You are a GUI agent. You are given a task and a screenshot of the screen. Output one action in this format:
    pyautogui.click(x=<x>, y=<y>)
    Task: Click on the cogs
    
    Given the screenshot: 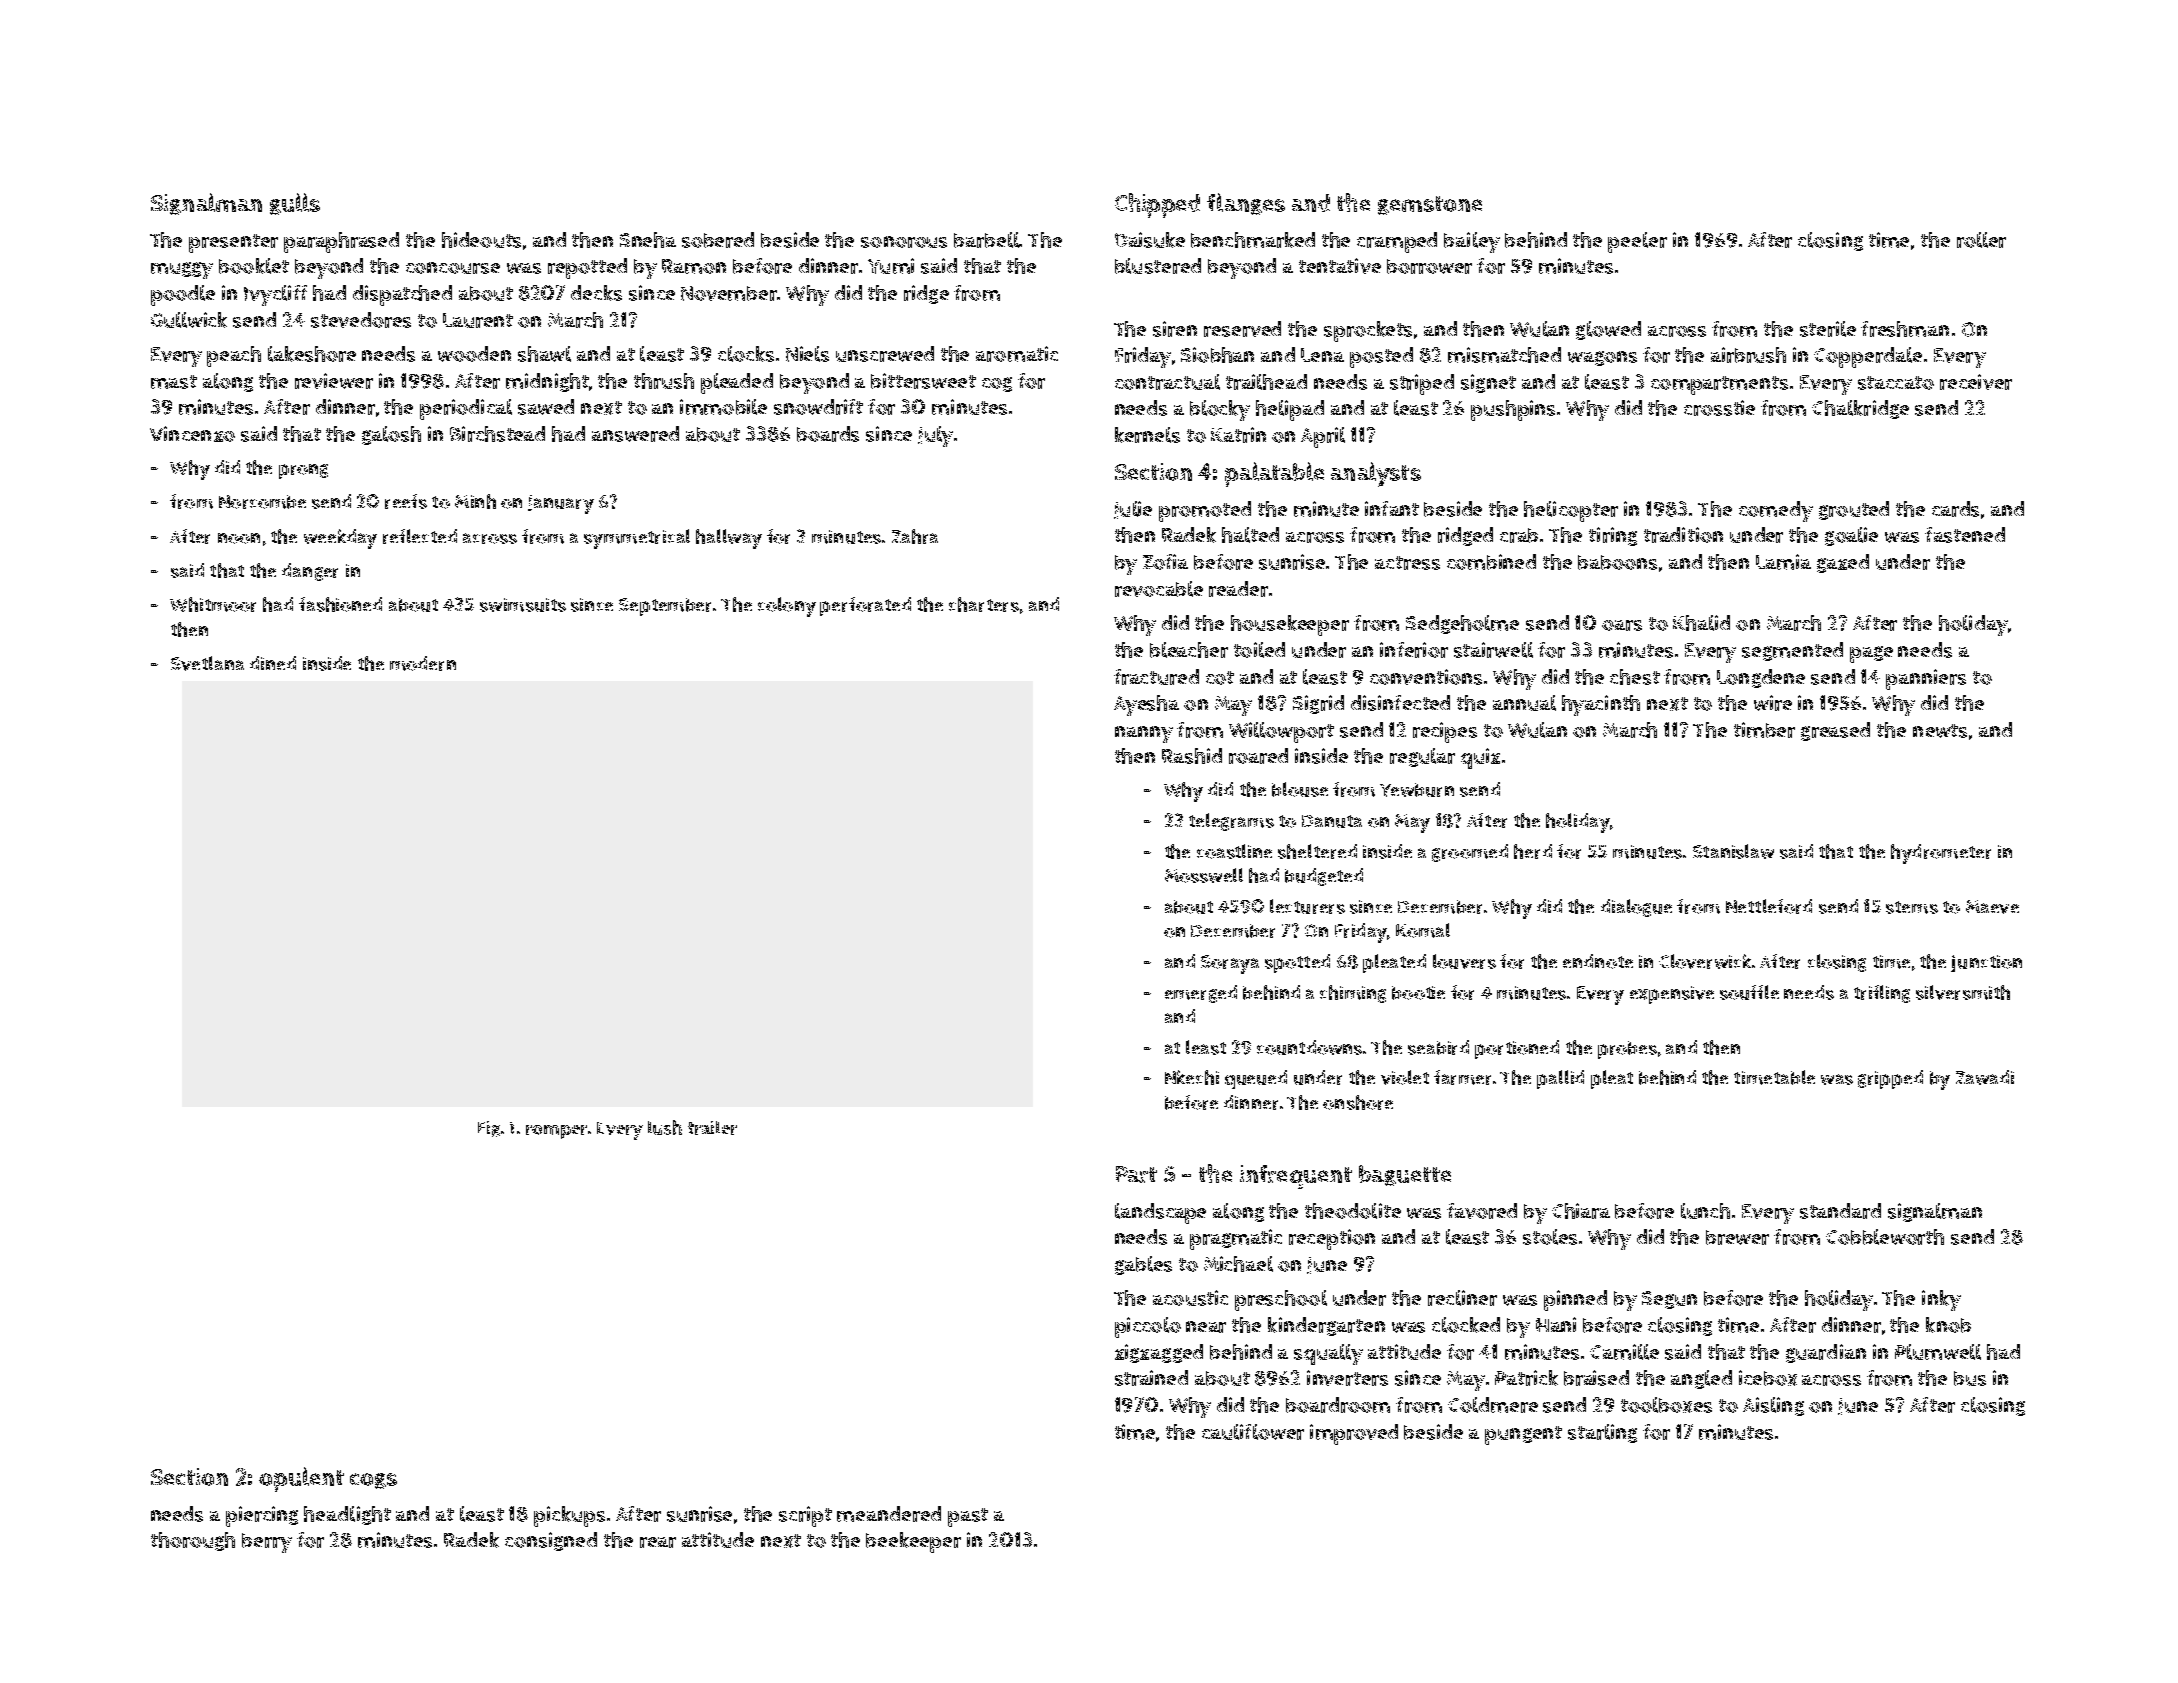 What is the action you would take?
    pyautogui.click(x=373, y=1481)
